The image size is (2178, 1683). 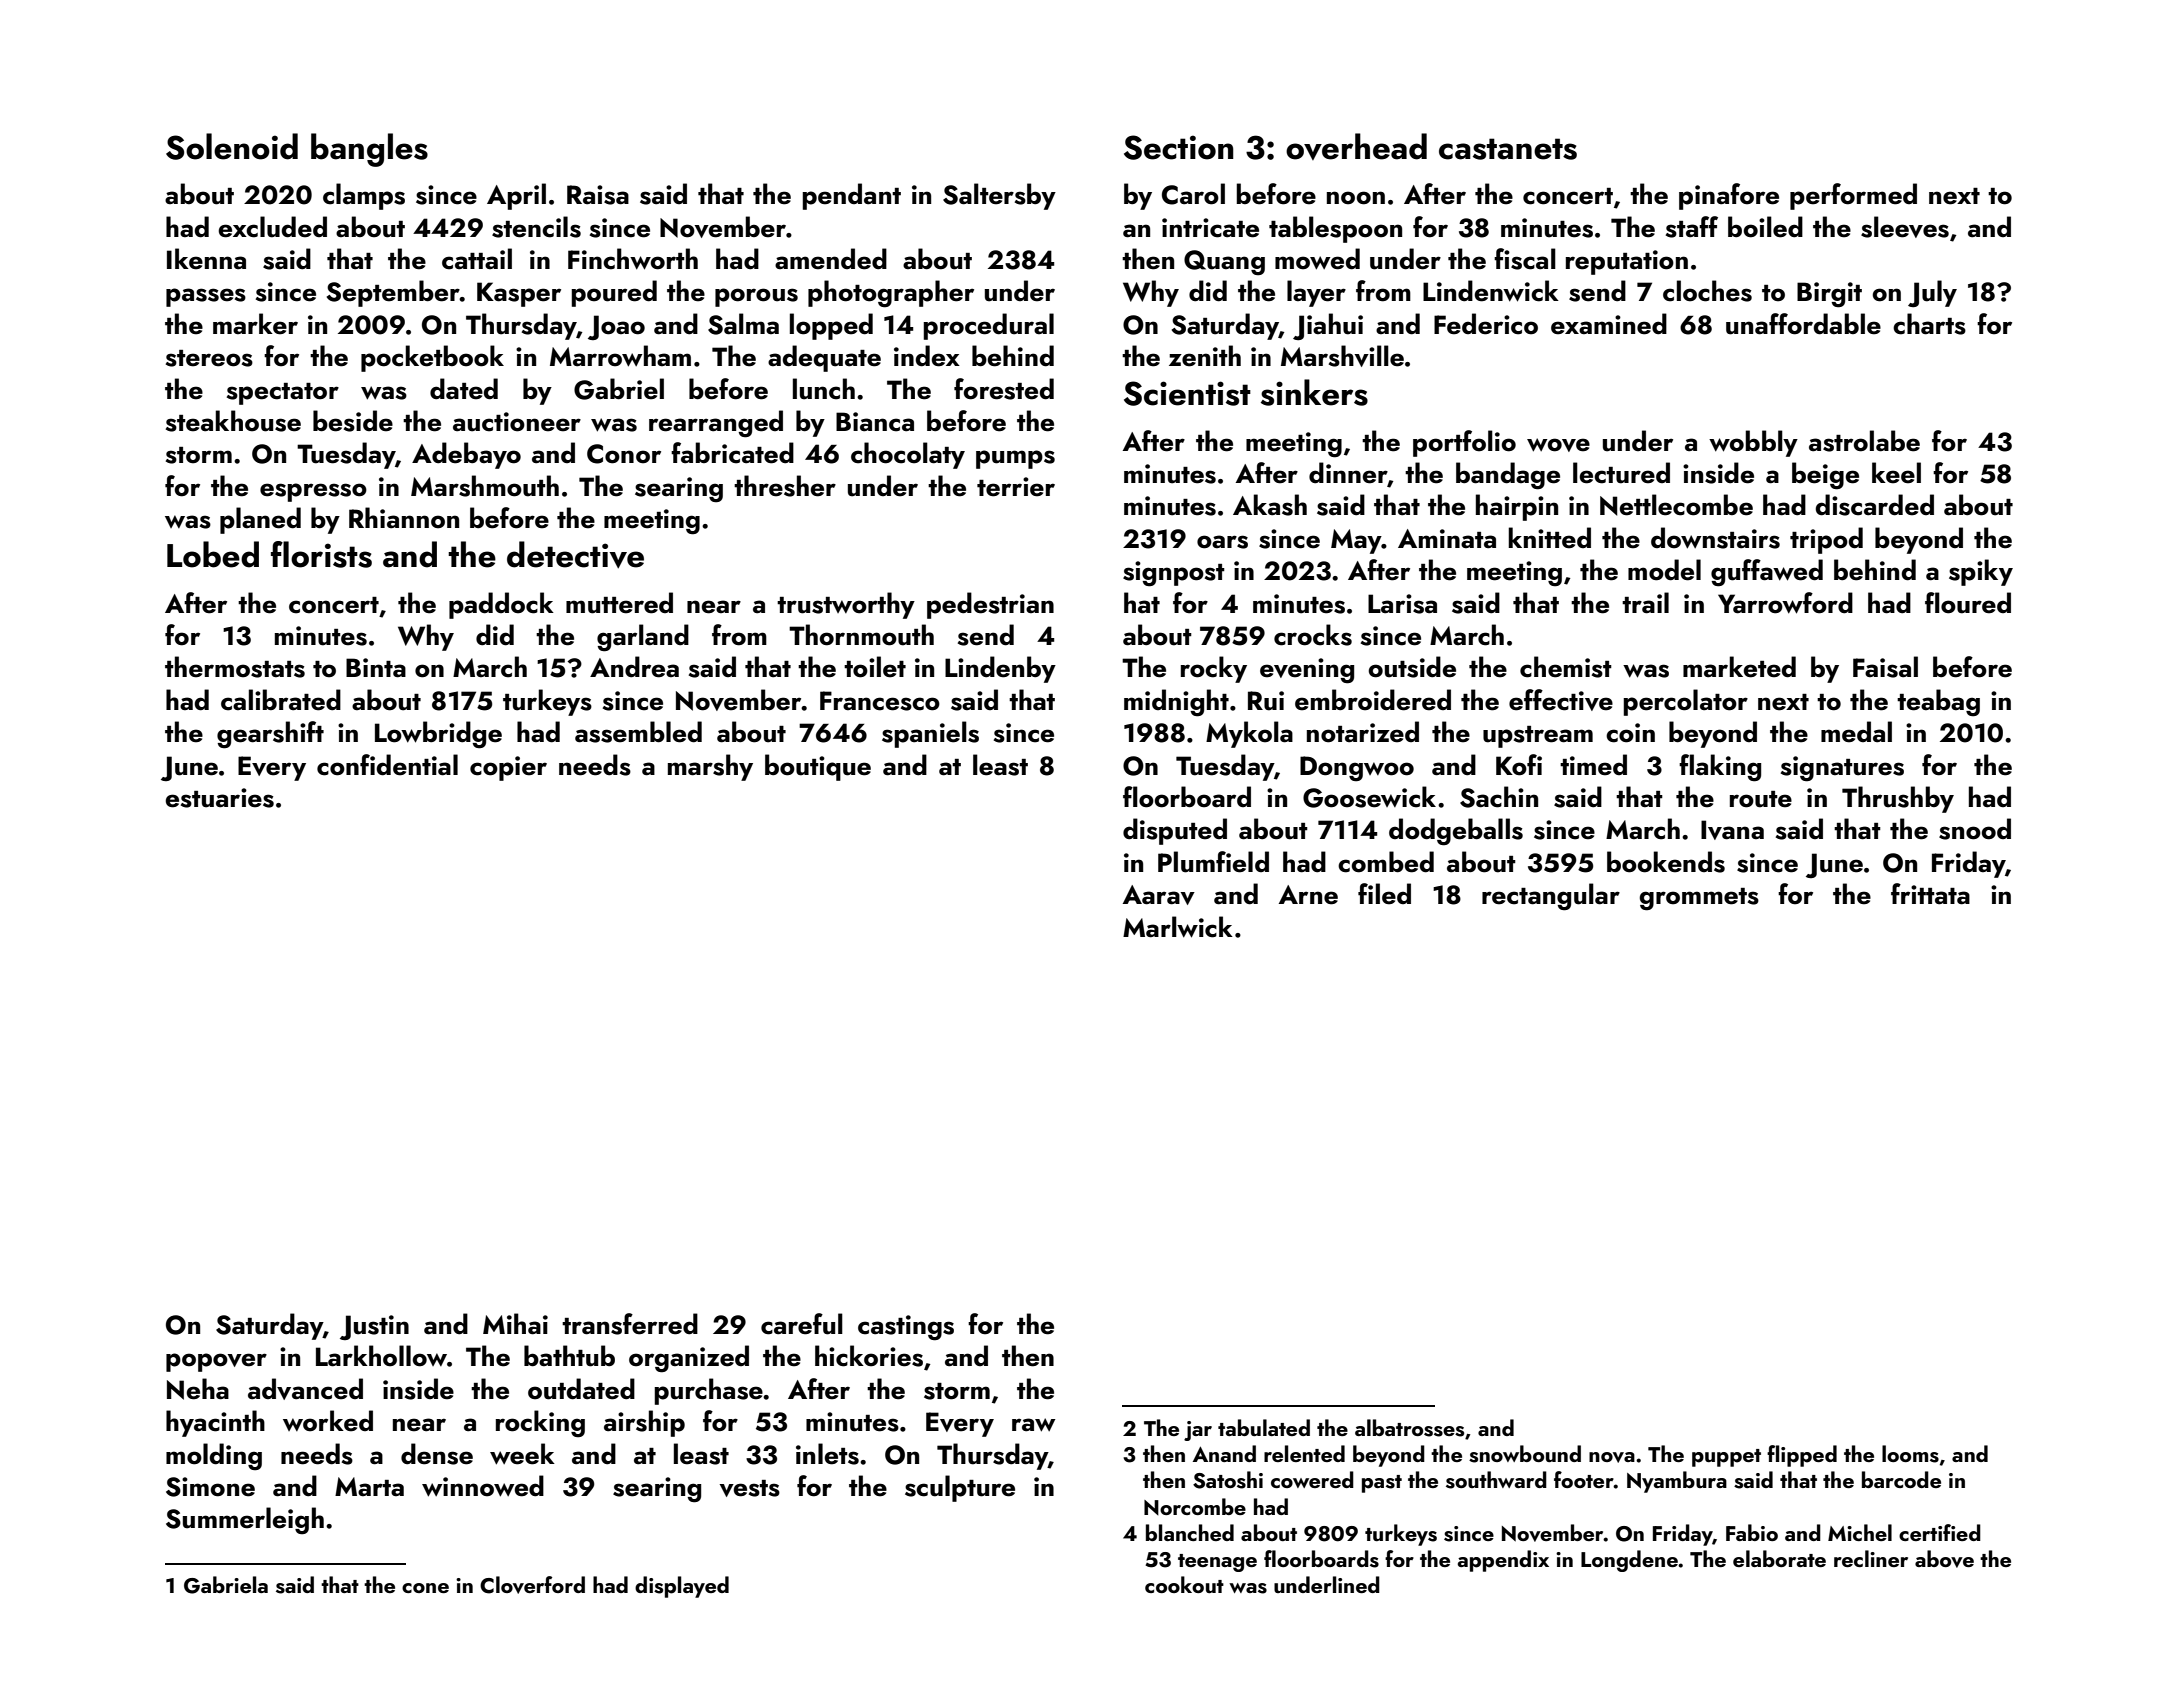 I want to click on appendix, so click(x=1503, y=1561).
